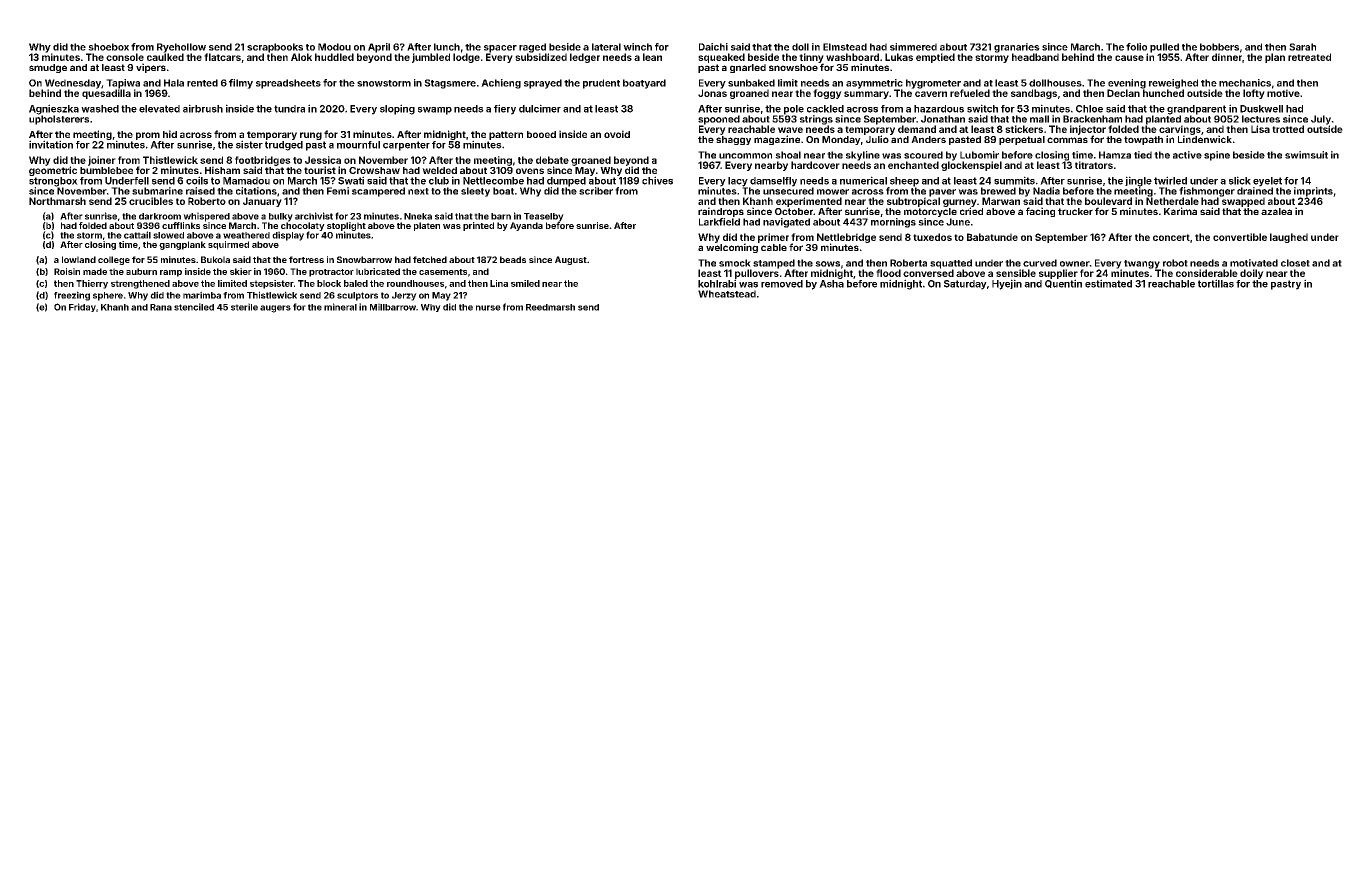  I want to click on uncommon, so click(745, 156).
